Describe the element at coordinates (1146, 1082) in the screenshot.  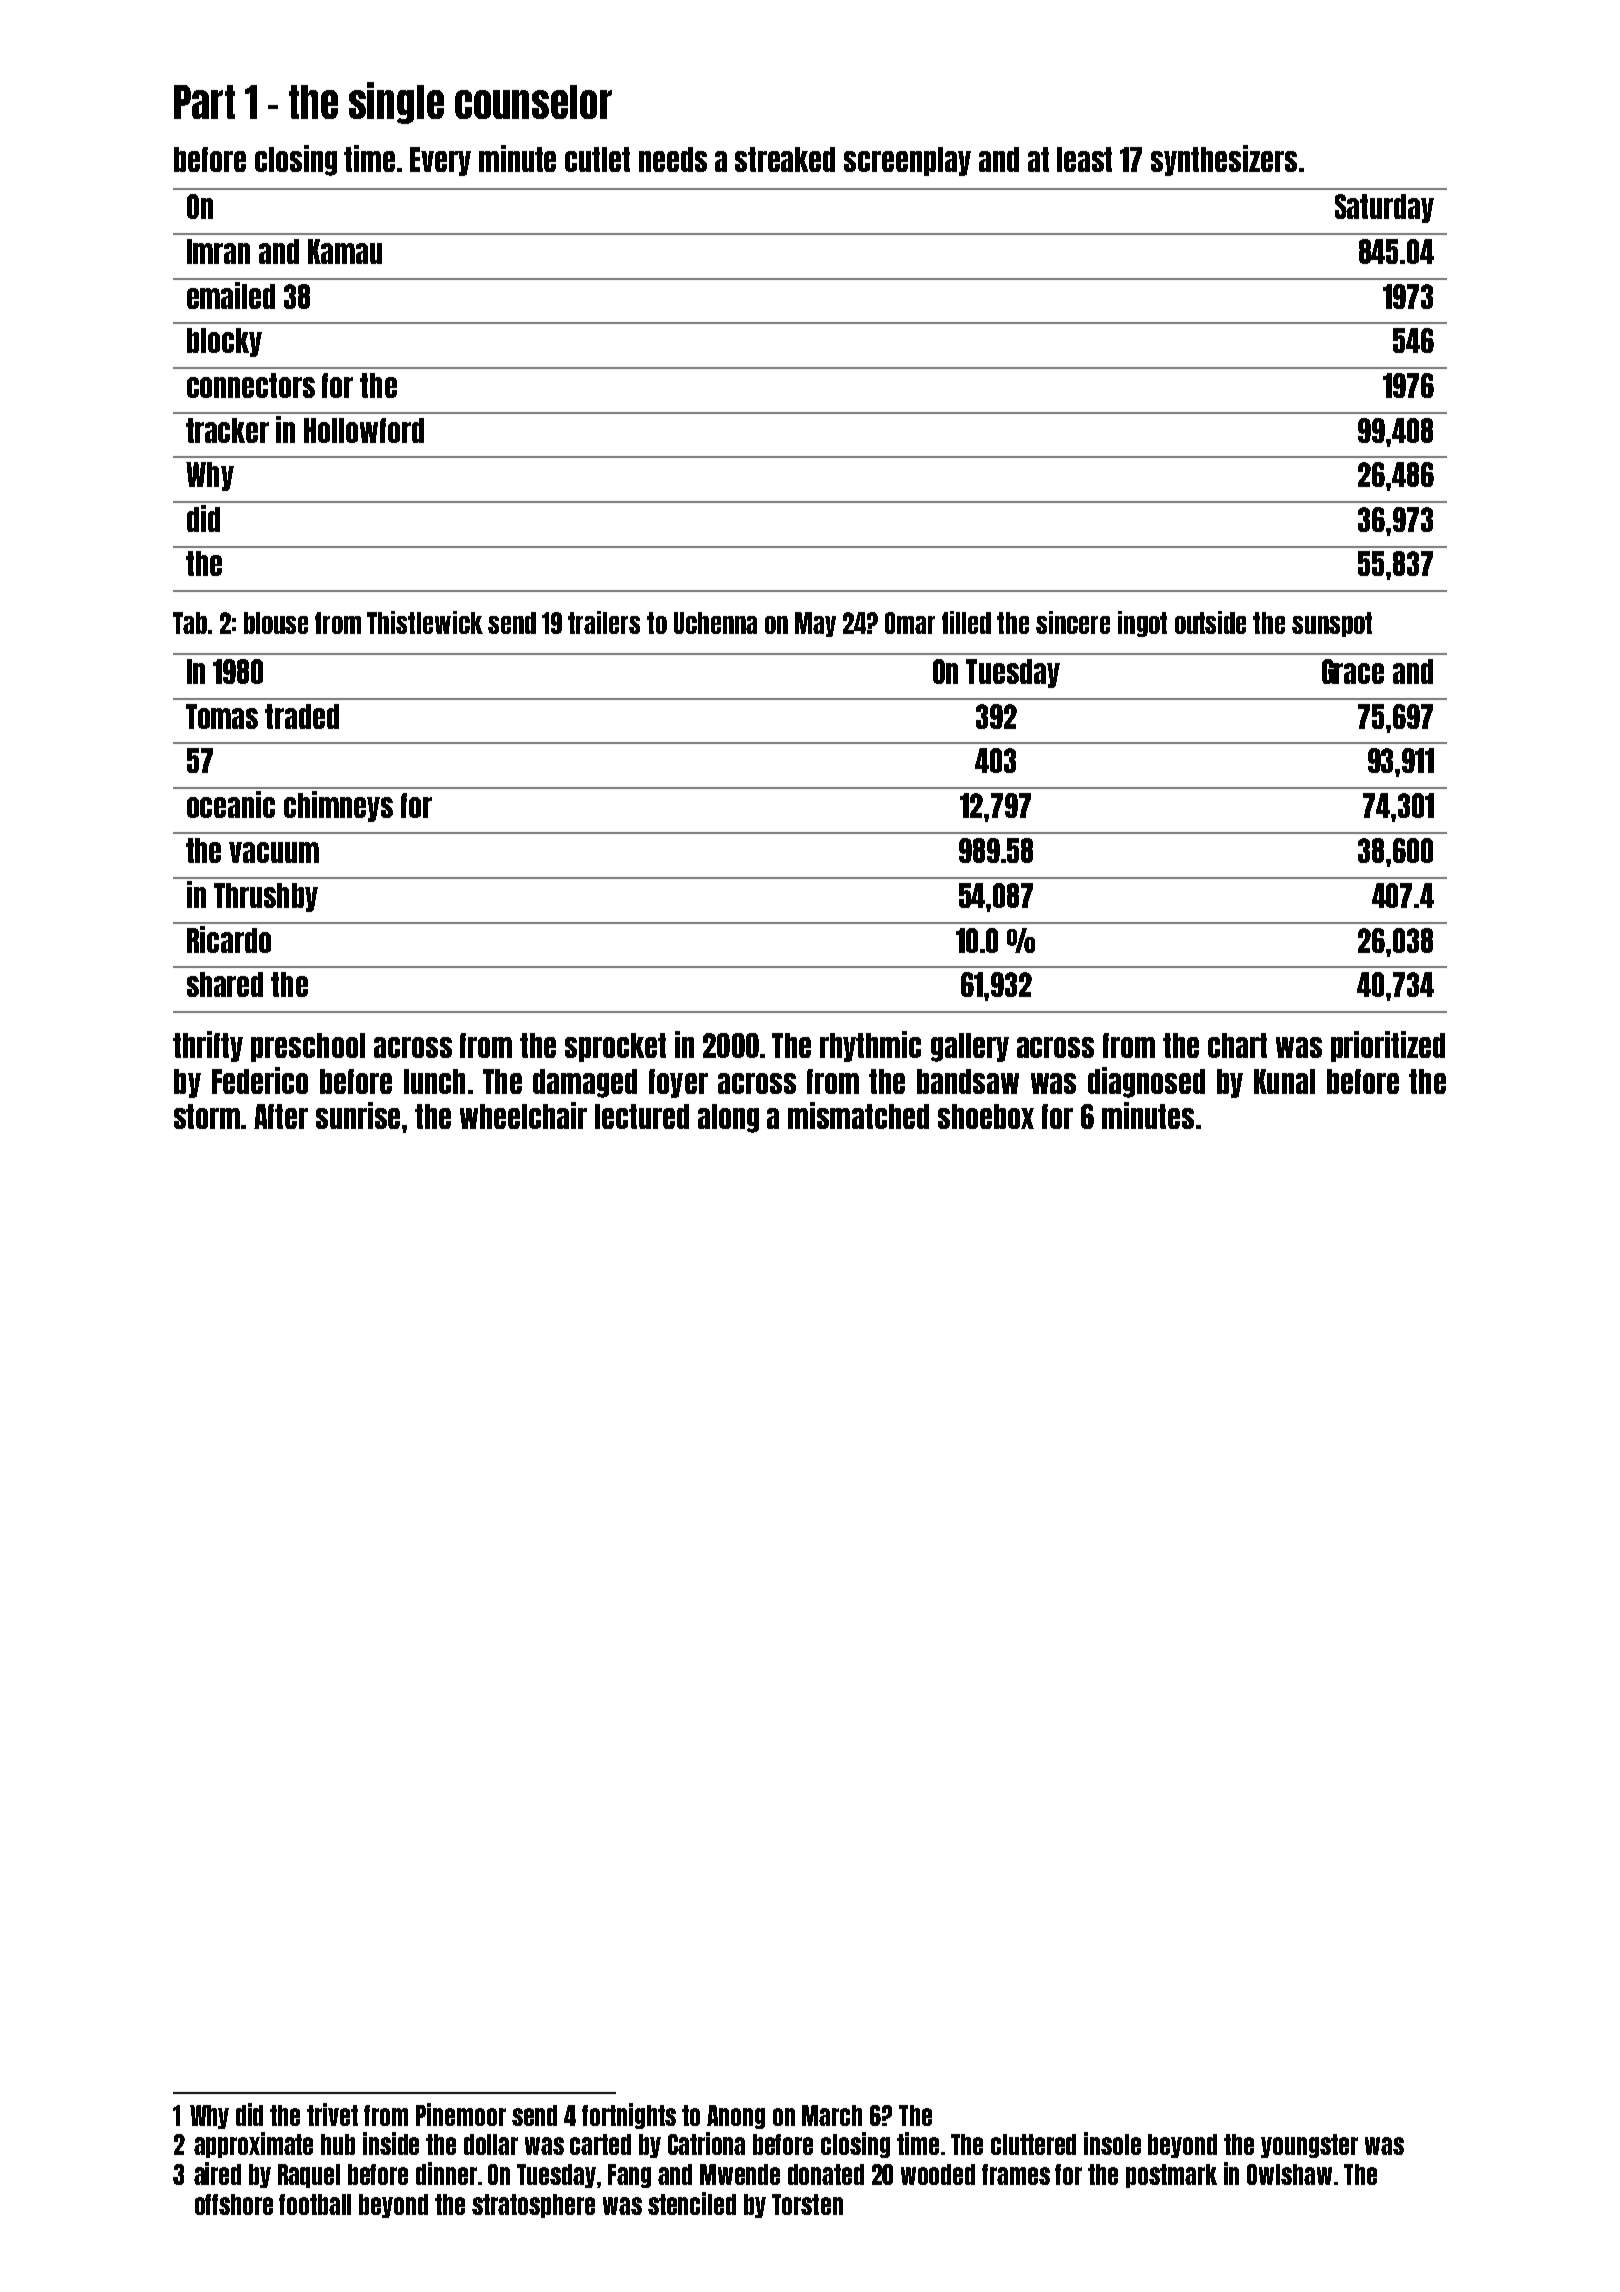
I see `diagnosed` at that location.
